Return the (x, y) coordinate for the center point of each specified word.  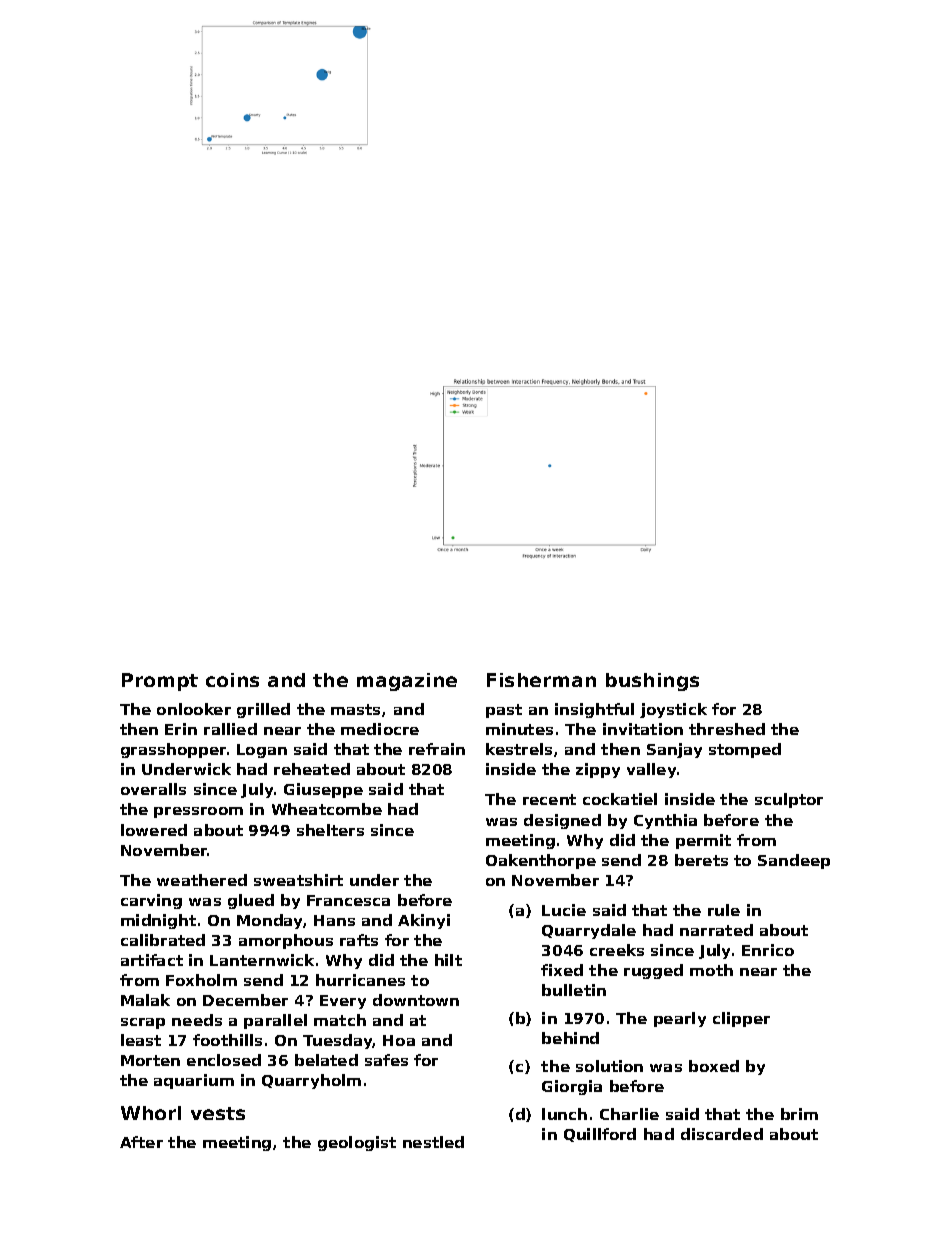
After (141, 1142)
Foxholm (201, 980)
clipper (741, 1019)
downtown (416, 1000)
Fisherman (541, 680)
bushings (652, 682)
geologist (357, 1143)
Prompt (160, 682)
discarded (722, 1134)
